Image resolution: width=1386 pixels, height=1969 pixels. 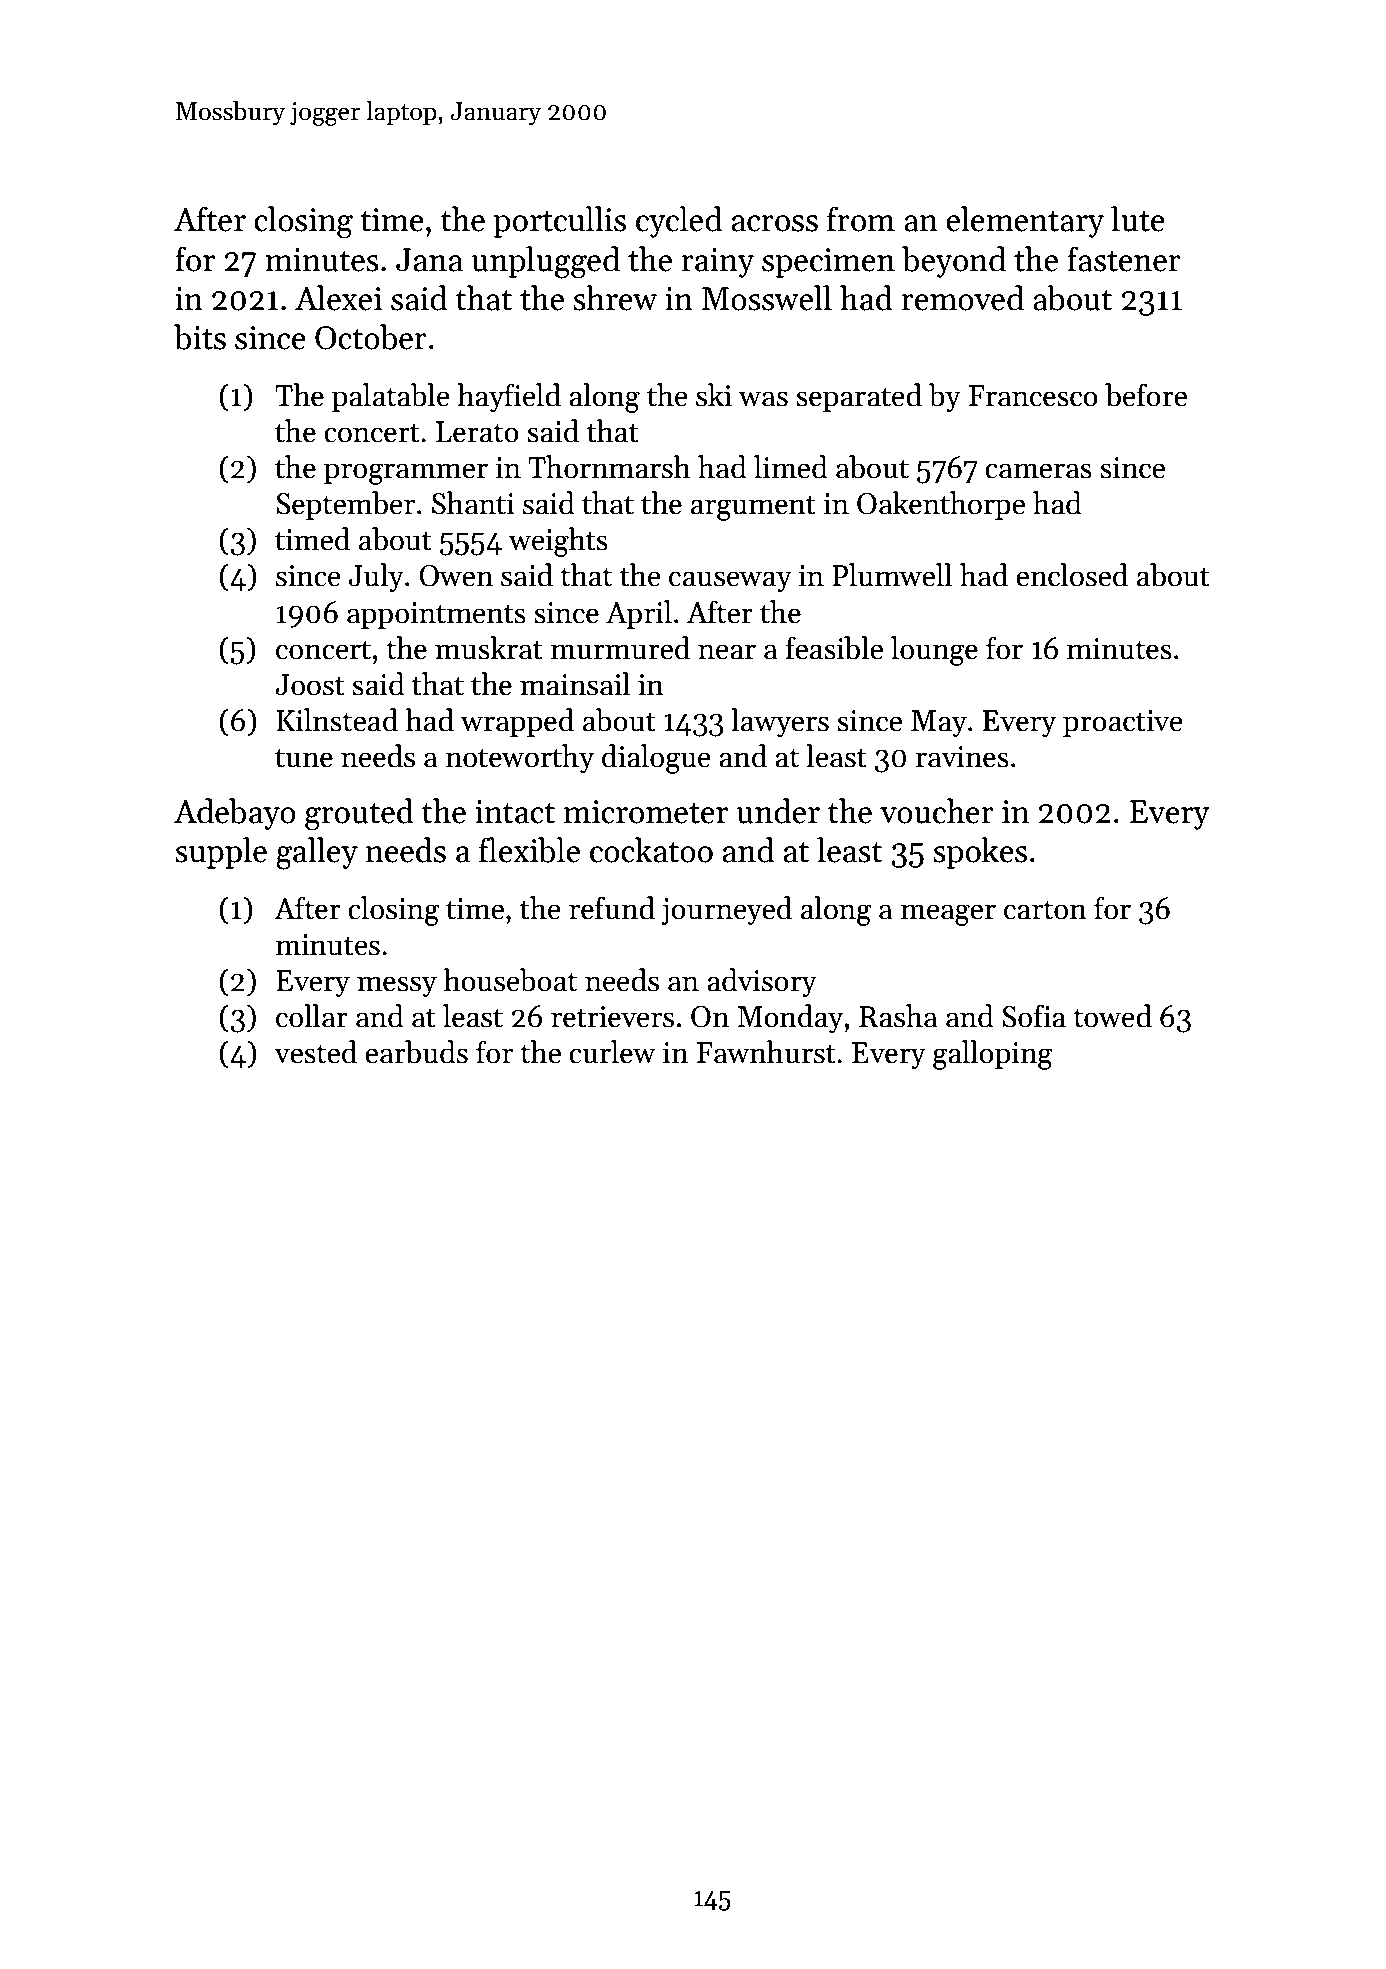 I want to click on Jana, so click(x=429, y=260).
